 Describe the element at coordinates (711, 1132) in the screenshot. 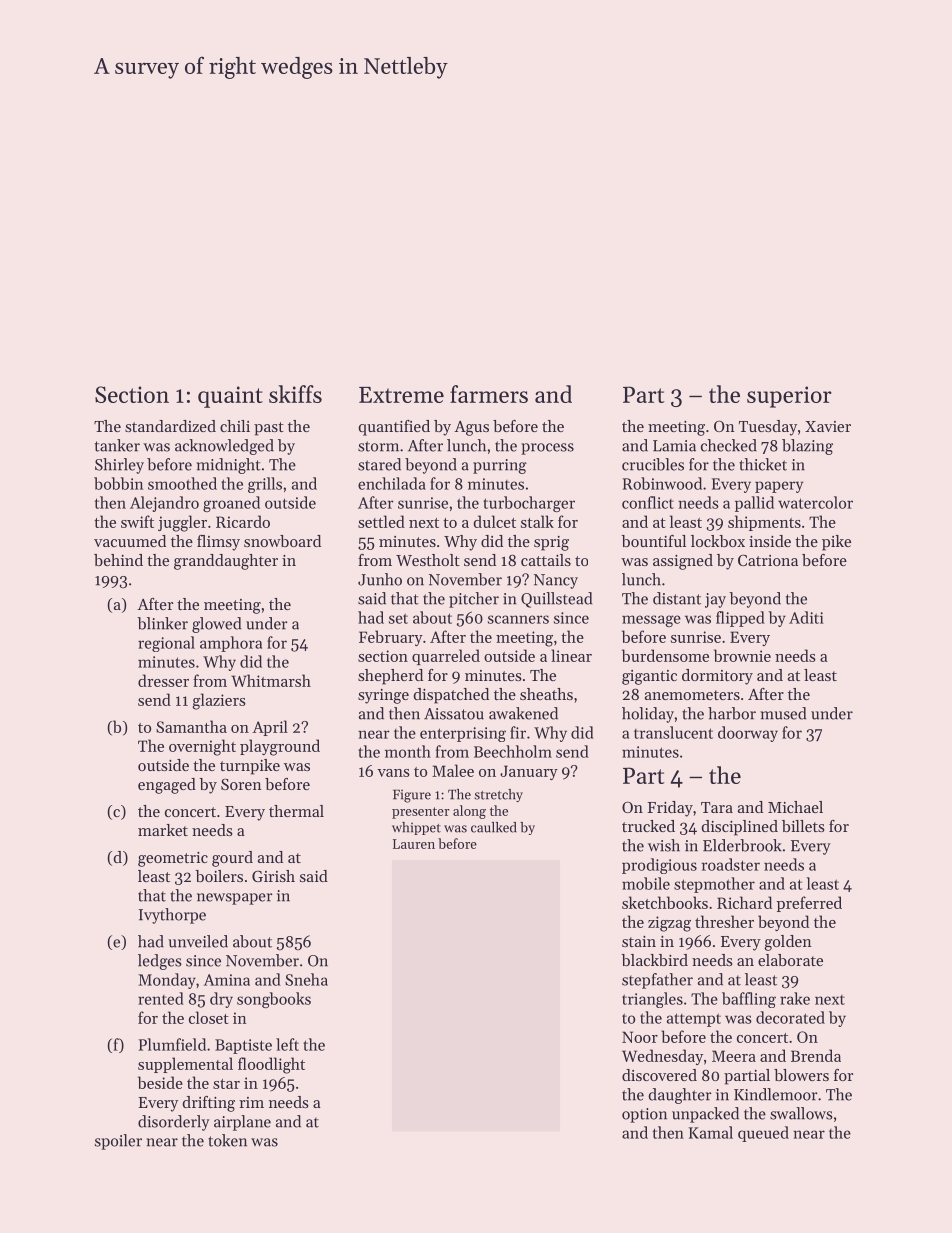

I see `Kamal` at that location.
